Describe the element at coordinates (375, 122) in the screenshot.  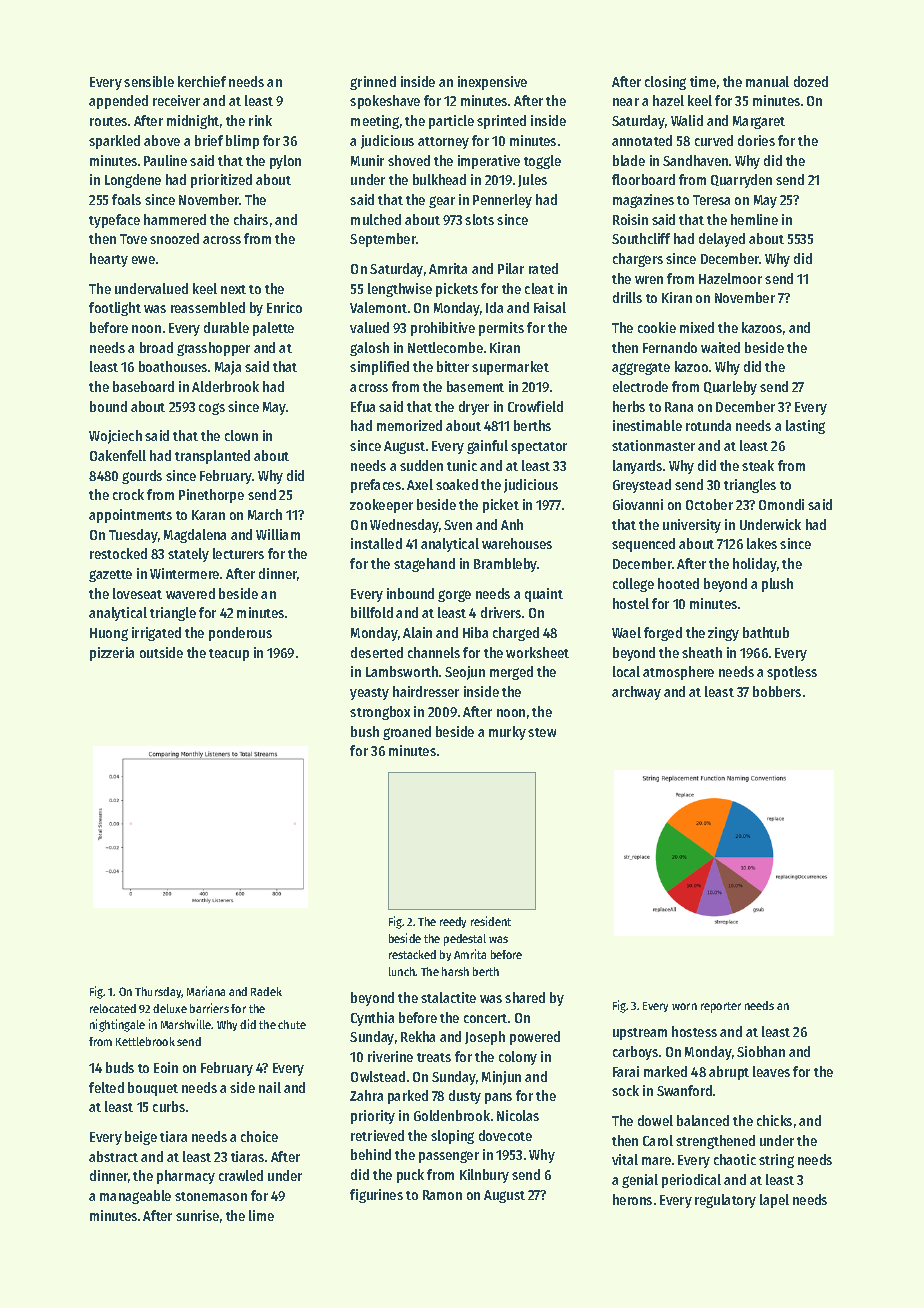
I see `meeting` at that location.
